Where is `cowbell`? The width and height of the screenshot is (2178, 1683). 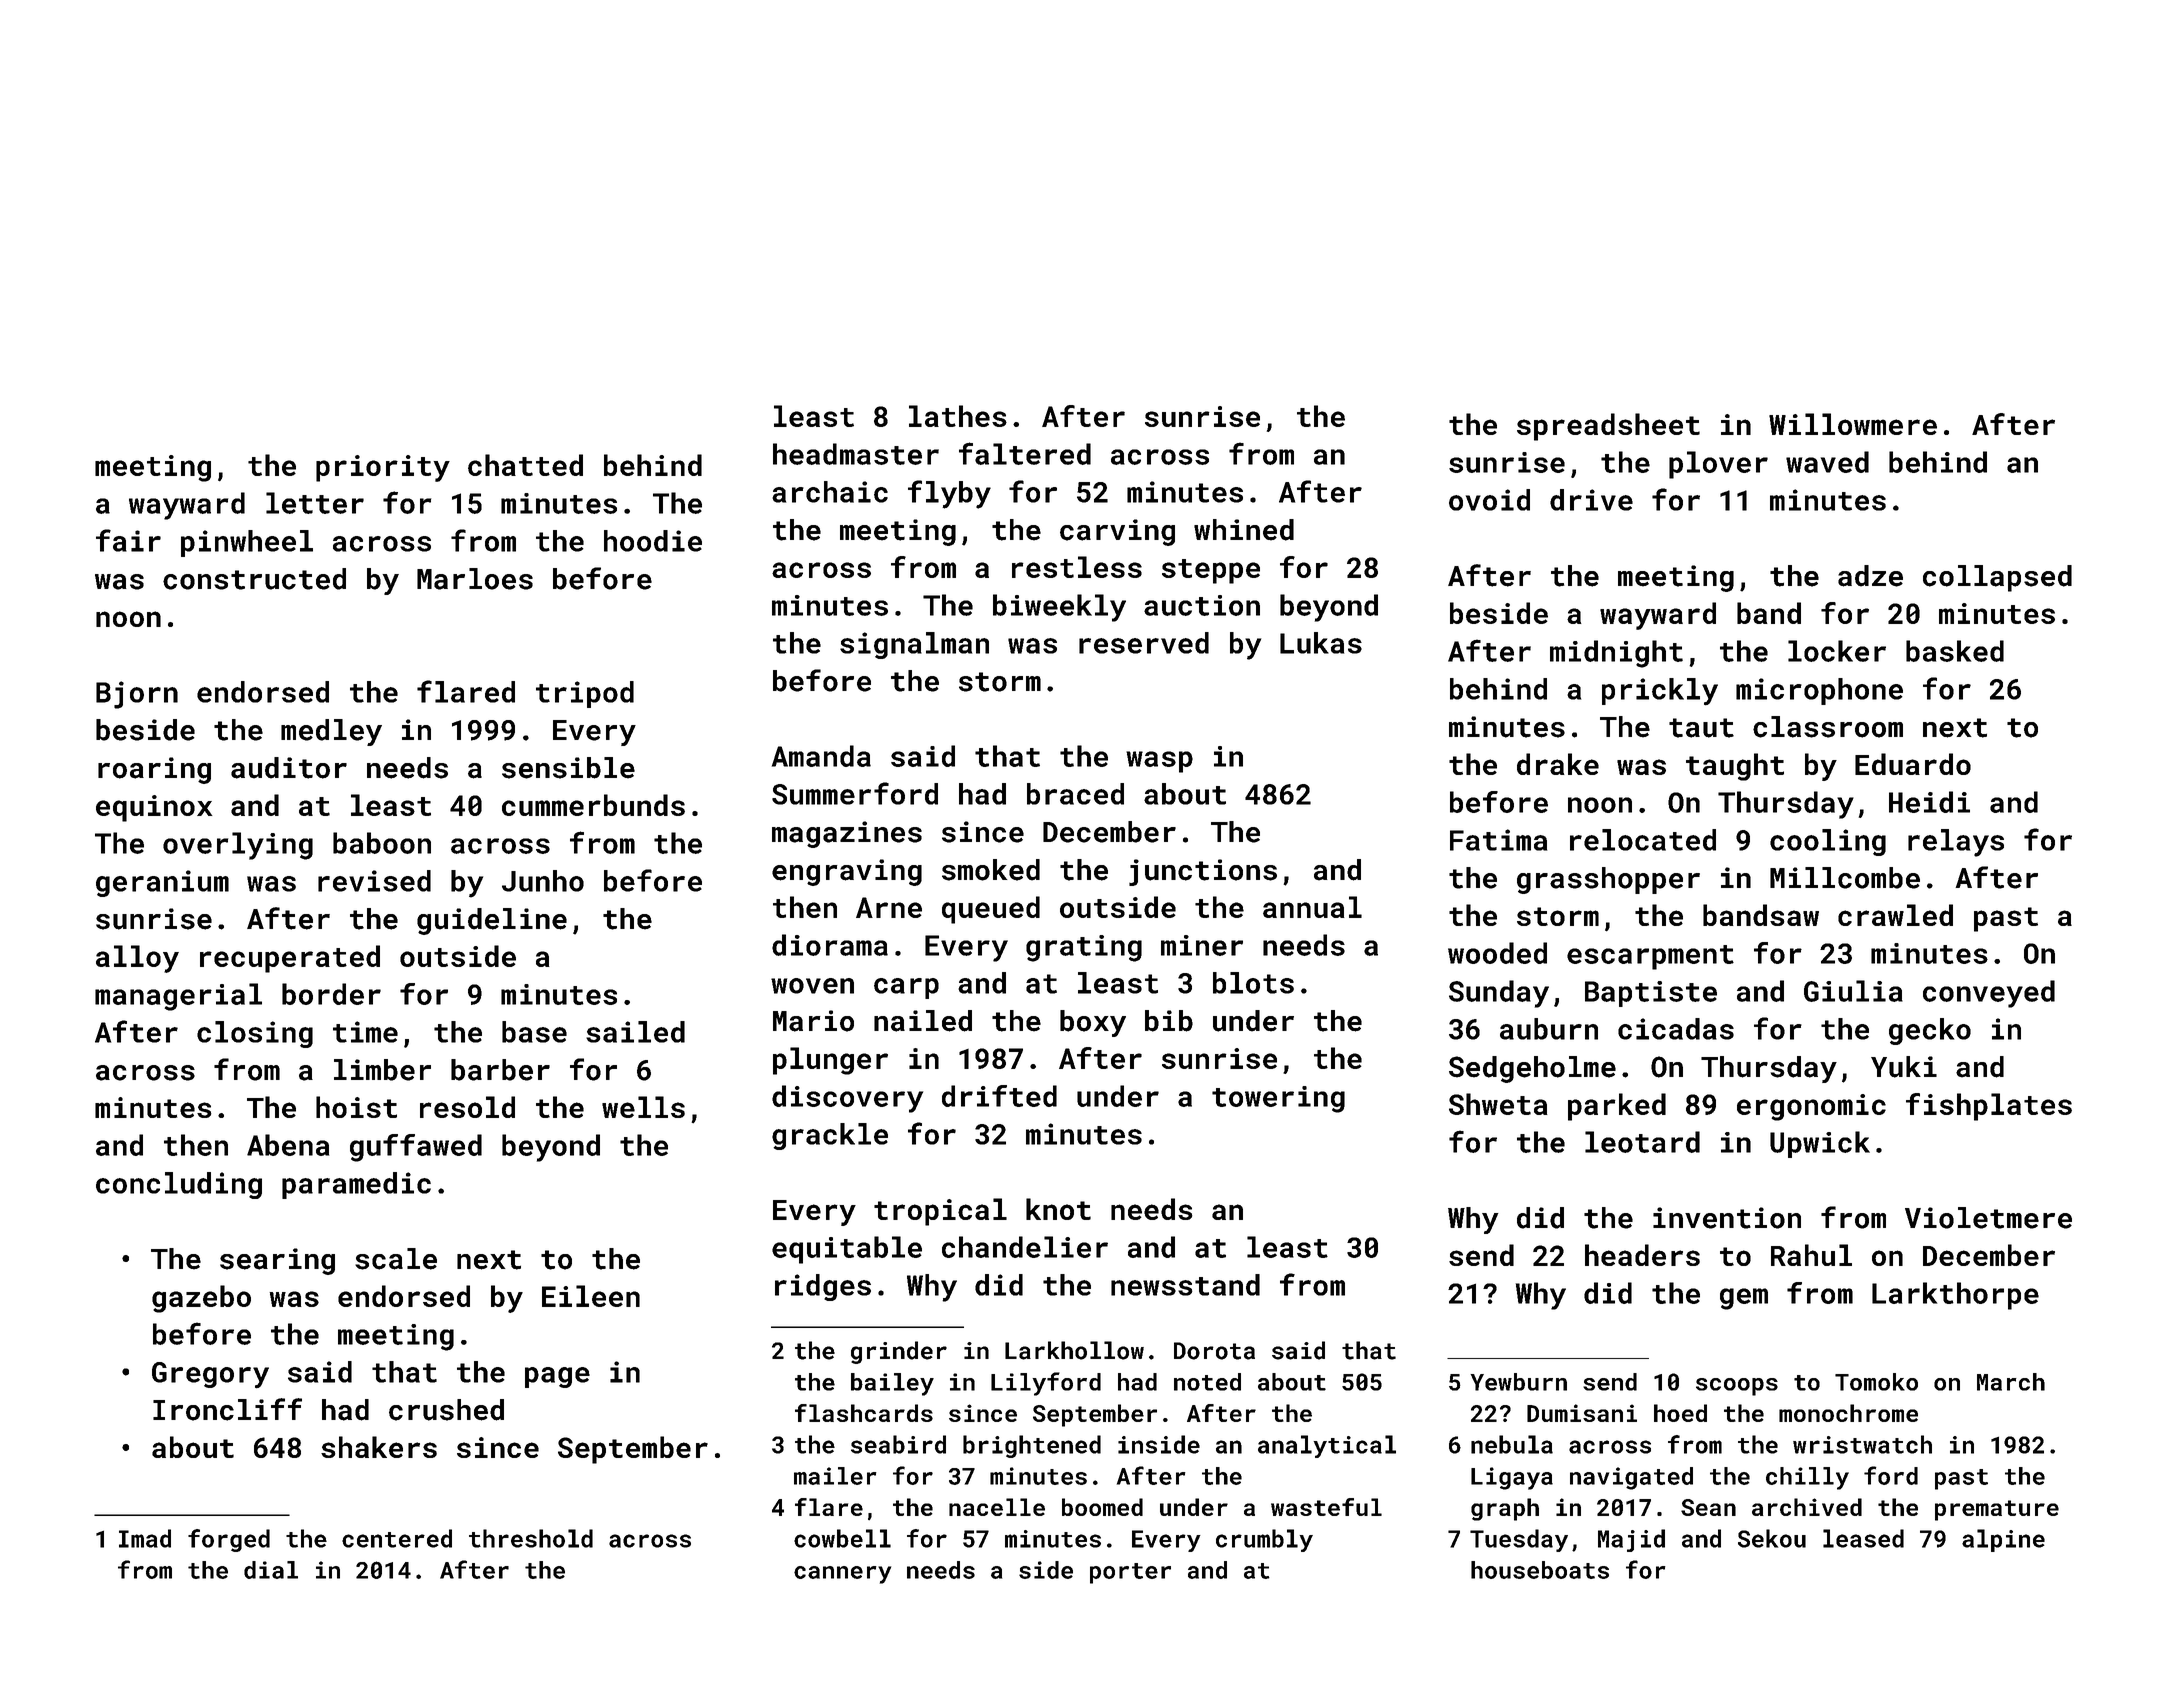
cowbell is located at coordinates (842, 1538).
